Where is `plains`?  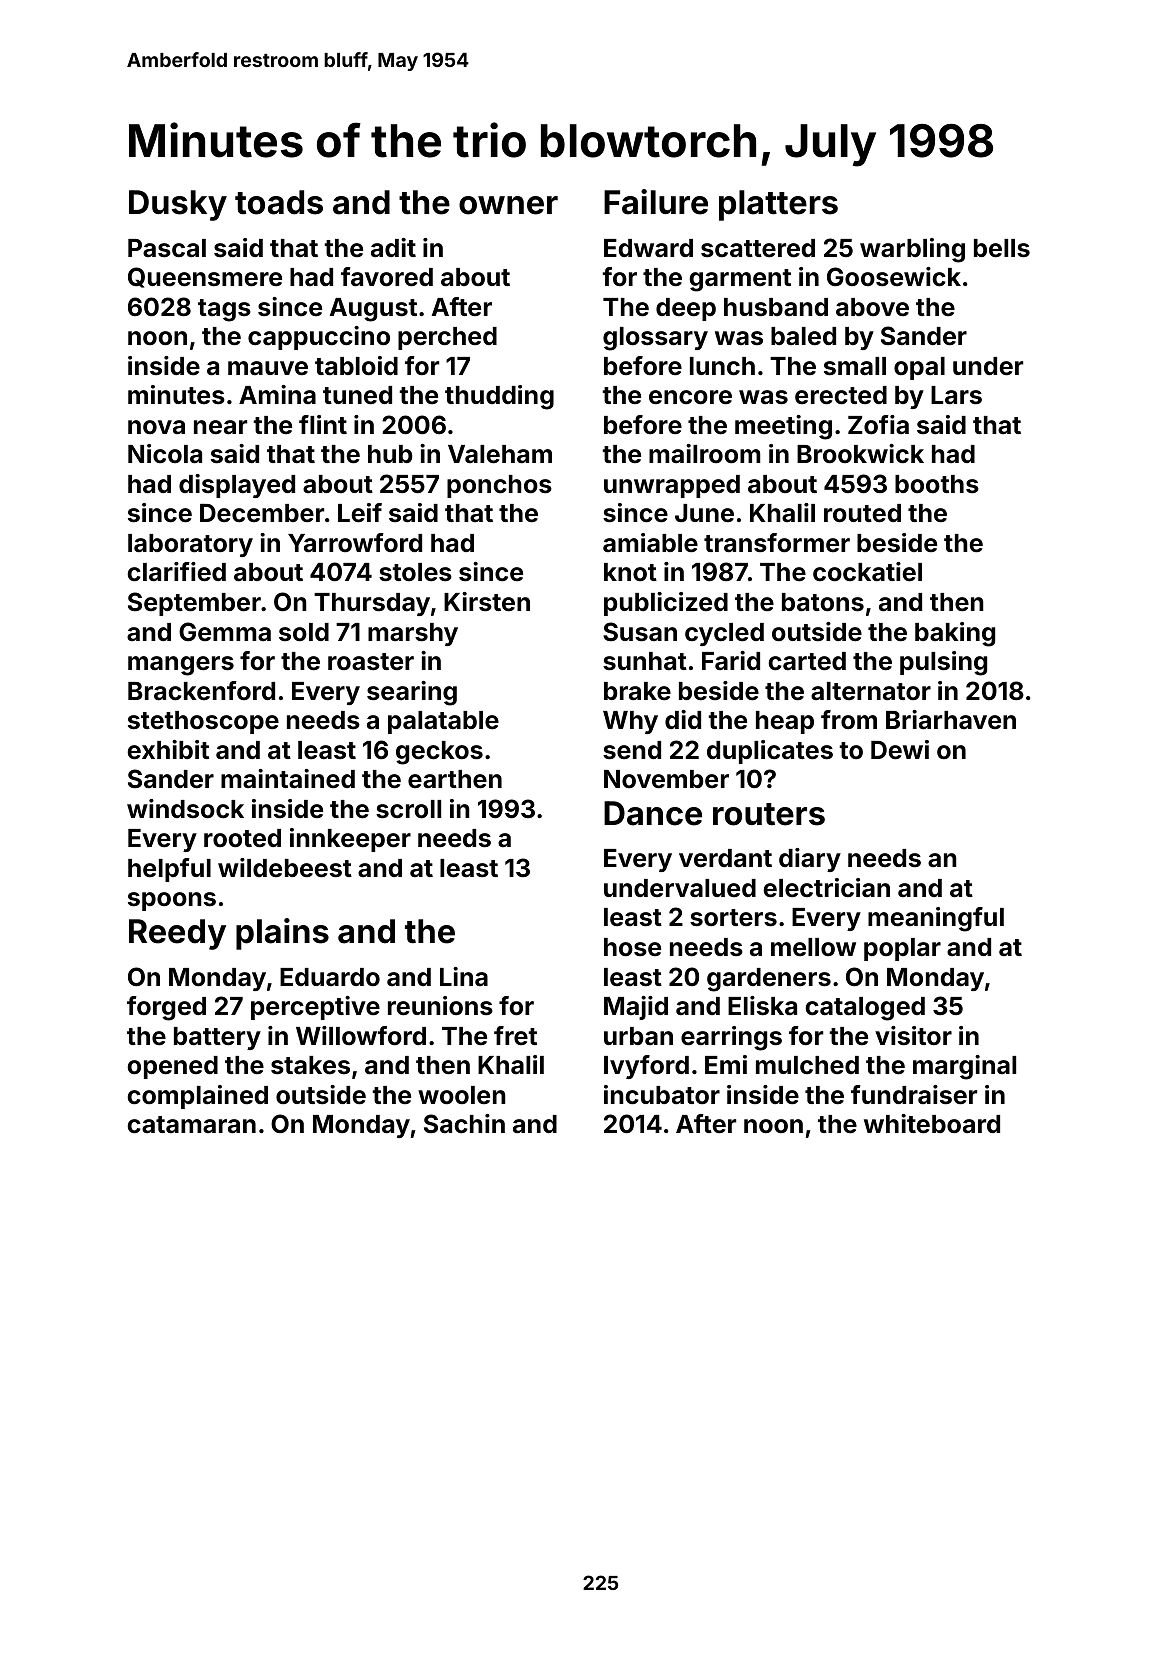
plains is located at coordinates (282, 934).
